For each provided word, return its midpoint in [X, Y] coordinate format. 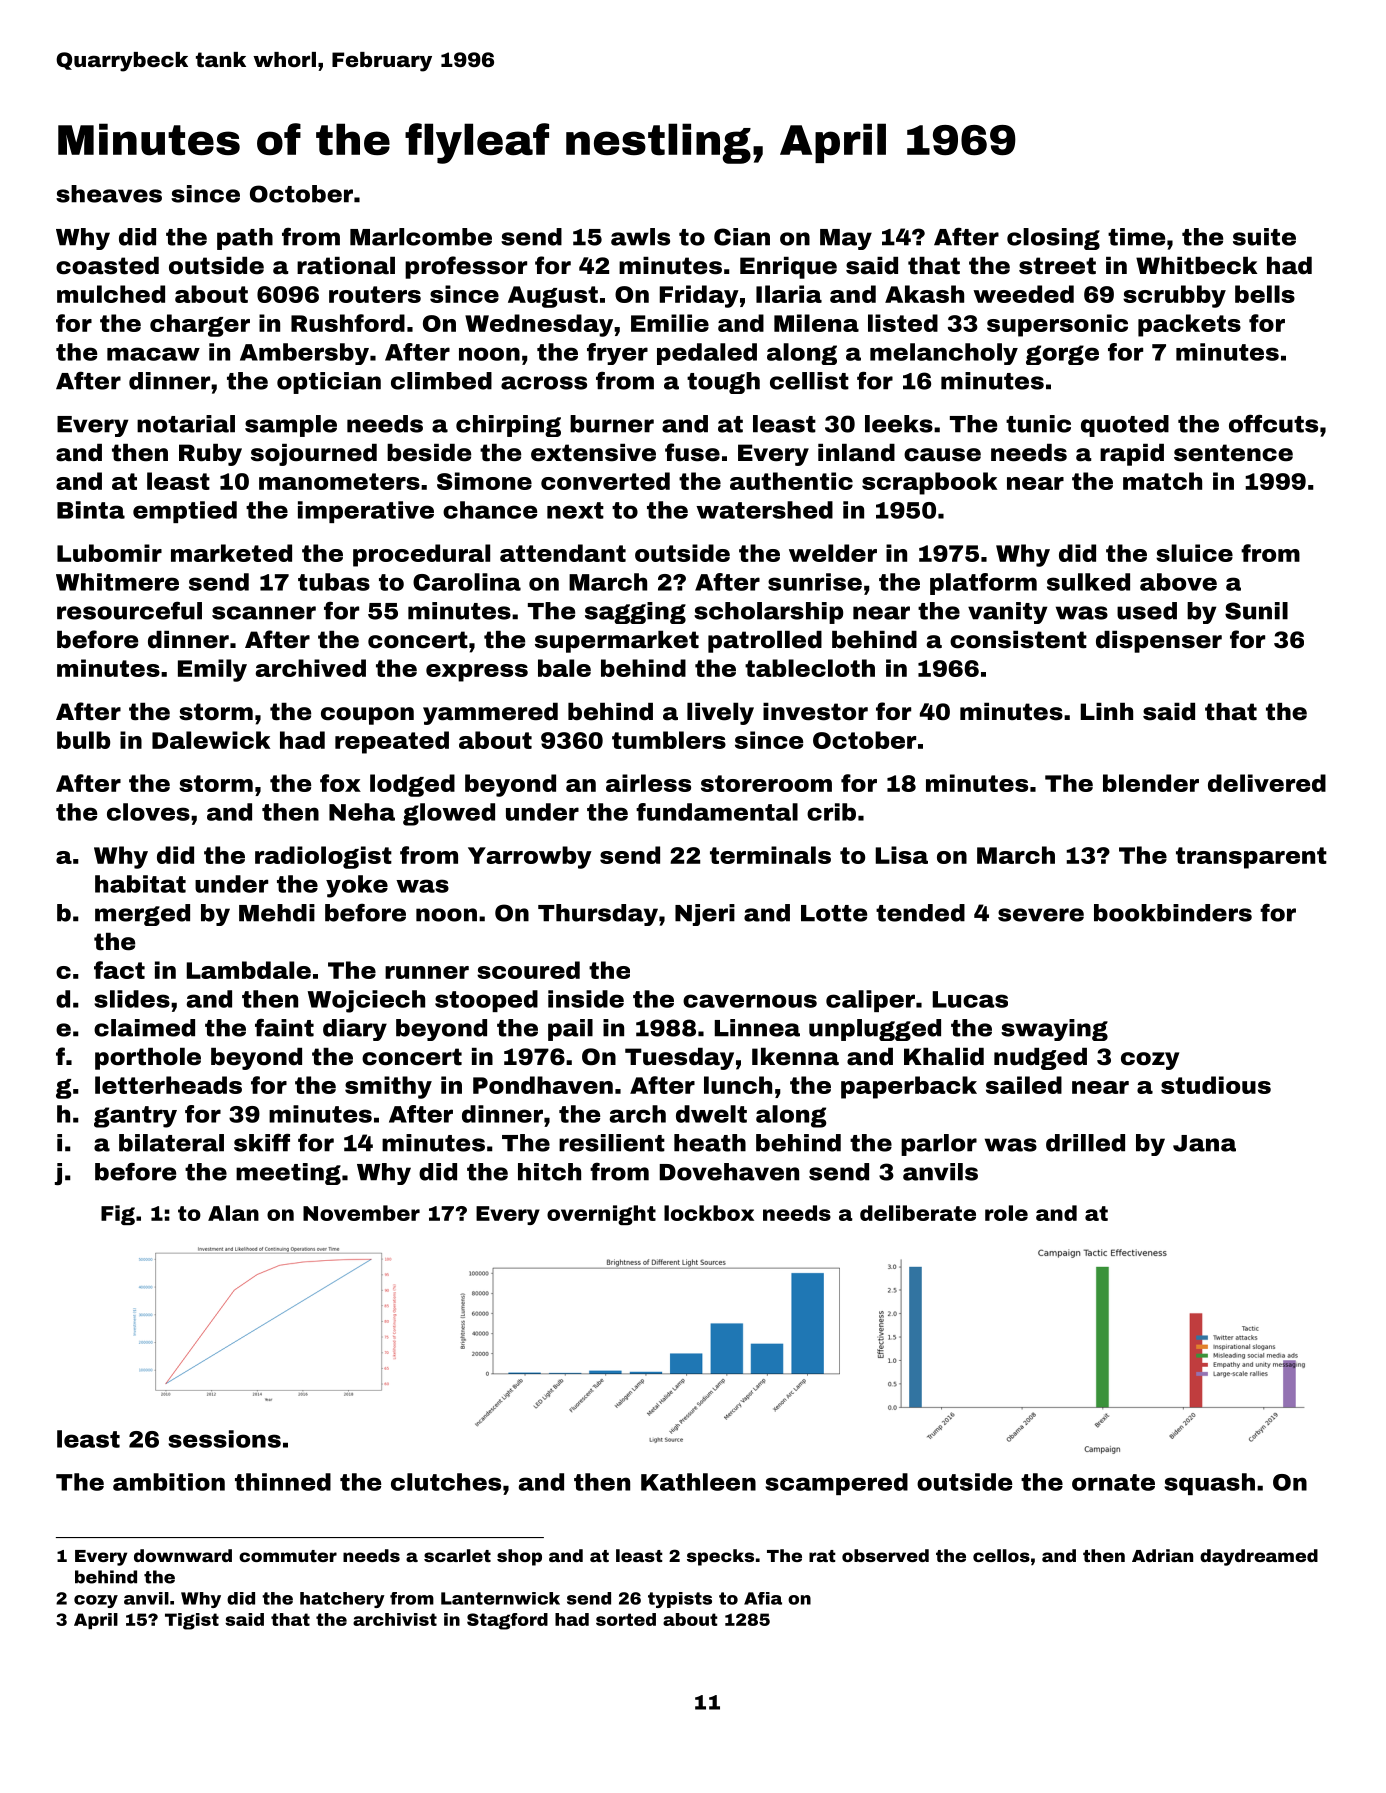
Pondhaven [543, 1085]
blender [1151, 783]
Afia [763, 1598]
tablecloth [810, 668]
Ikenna [795, 1056]
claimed [144, 1028]
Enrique [788, 268]
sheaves [109, 194]
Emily [212, 670]
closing [1053, 239]
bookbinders [1173, 913]
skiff [262, 1143]
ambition [169, 1482]
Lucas [970, 999]
